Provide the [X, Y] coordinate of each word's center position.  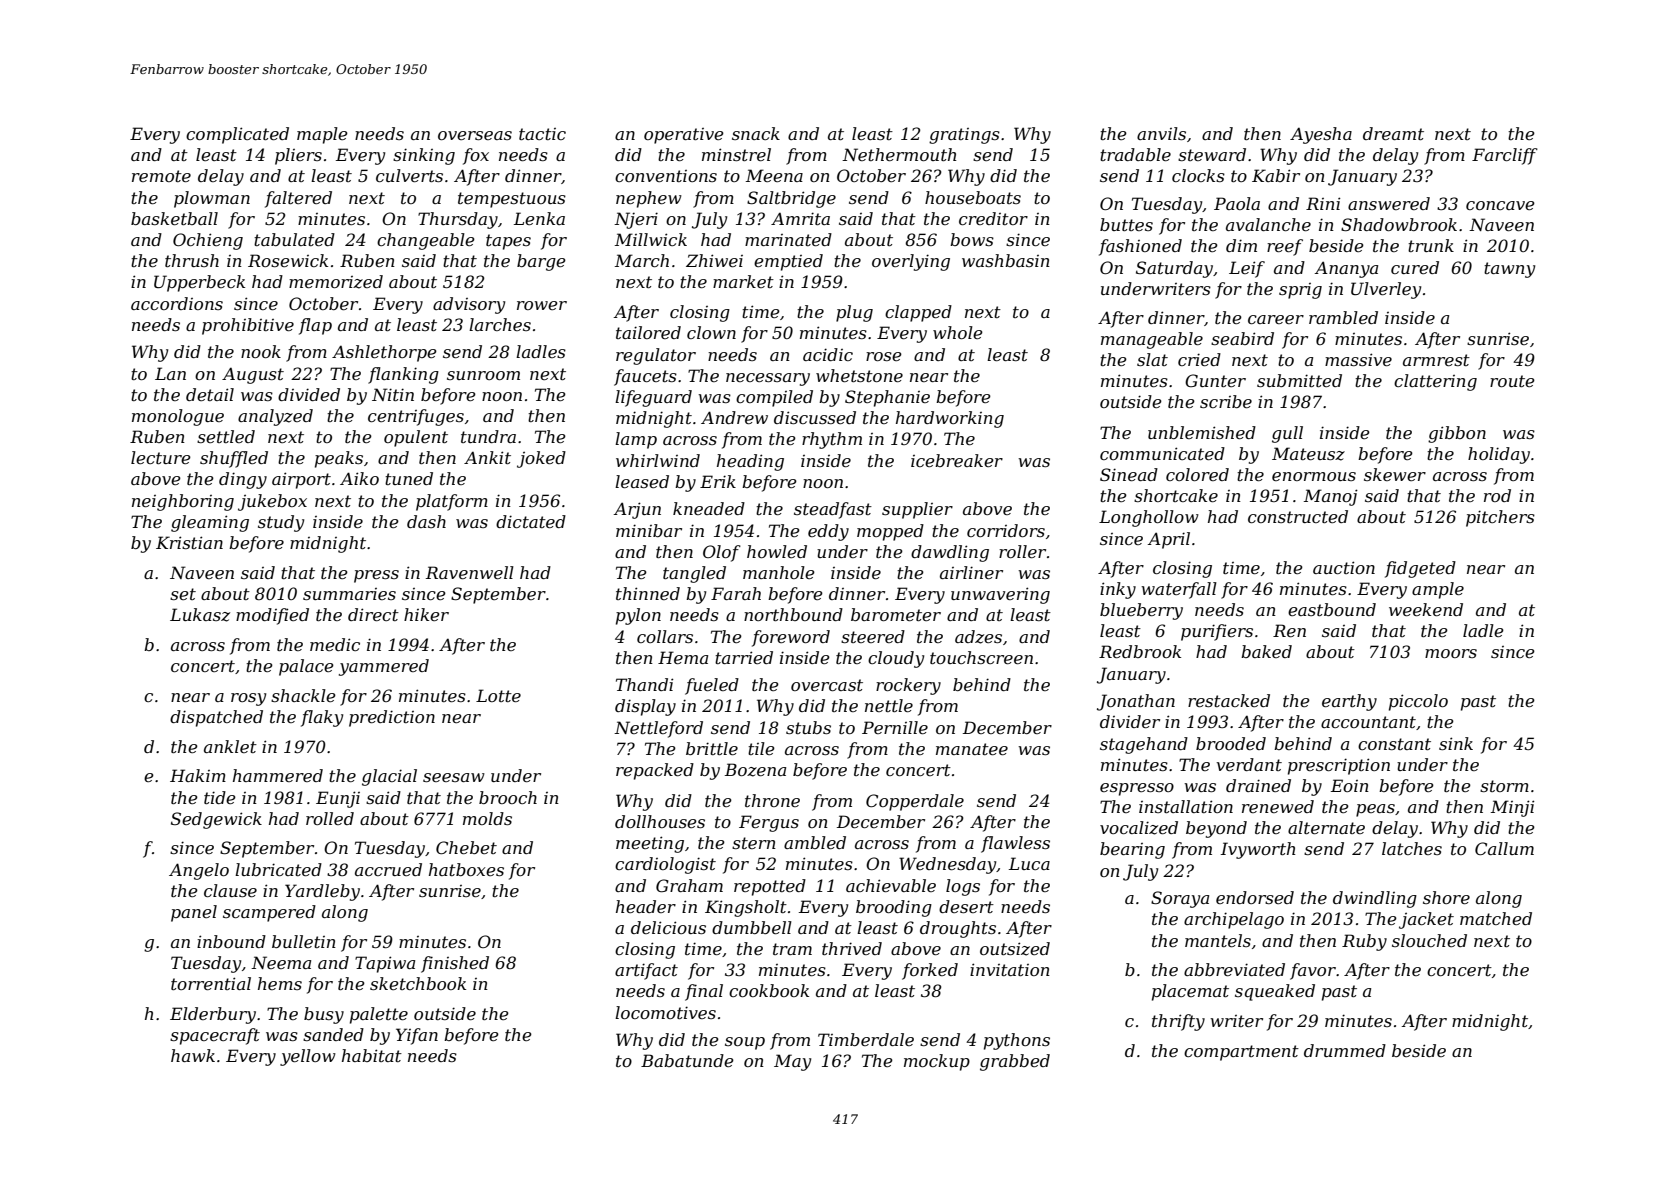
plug [854, 313]
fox [476, 156]
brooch [508, 797]
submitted [1299, 380]
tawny [1509, 270]
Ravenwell [470, 572]
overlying [911, 262]
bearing [1132, 850]
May [792, 1062]
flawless [1015, 844]
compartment [1241, 1053]
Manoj [1331, 497]
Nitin [393, 394]
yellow [308, 1057]
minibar [649, 530]
